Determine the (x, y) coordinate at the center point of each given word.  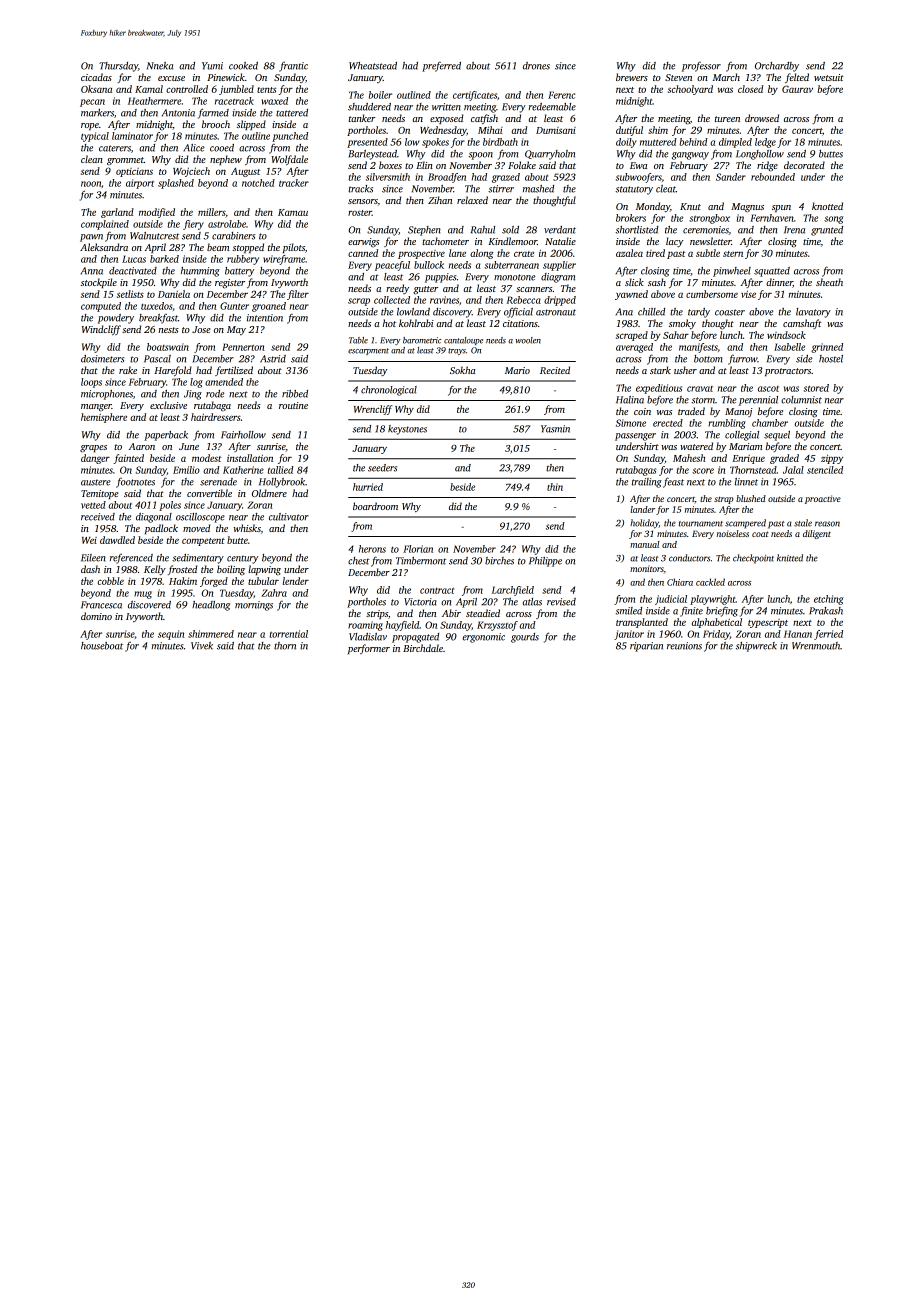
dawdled (117, 540)
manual (645, 544)
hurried (368, 487)
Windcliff (101, 330)
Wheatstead (373, 66)
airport (140, 184)
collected (392, 300)
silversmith (388, 177)
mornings (254, 606)
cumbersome (712, 294)
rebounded (773, 177)
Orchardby (777, 67)
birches (499, 561)
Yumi (212, 66)
